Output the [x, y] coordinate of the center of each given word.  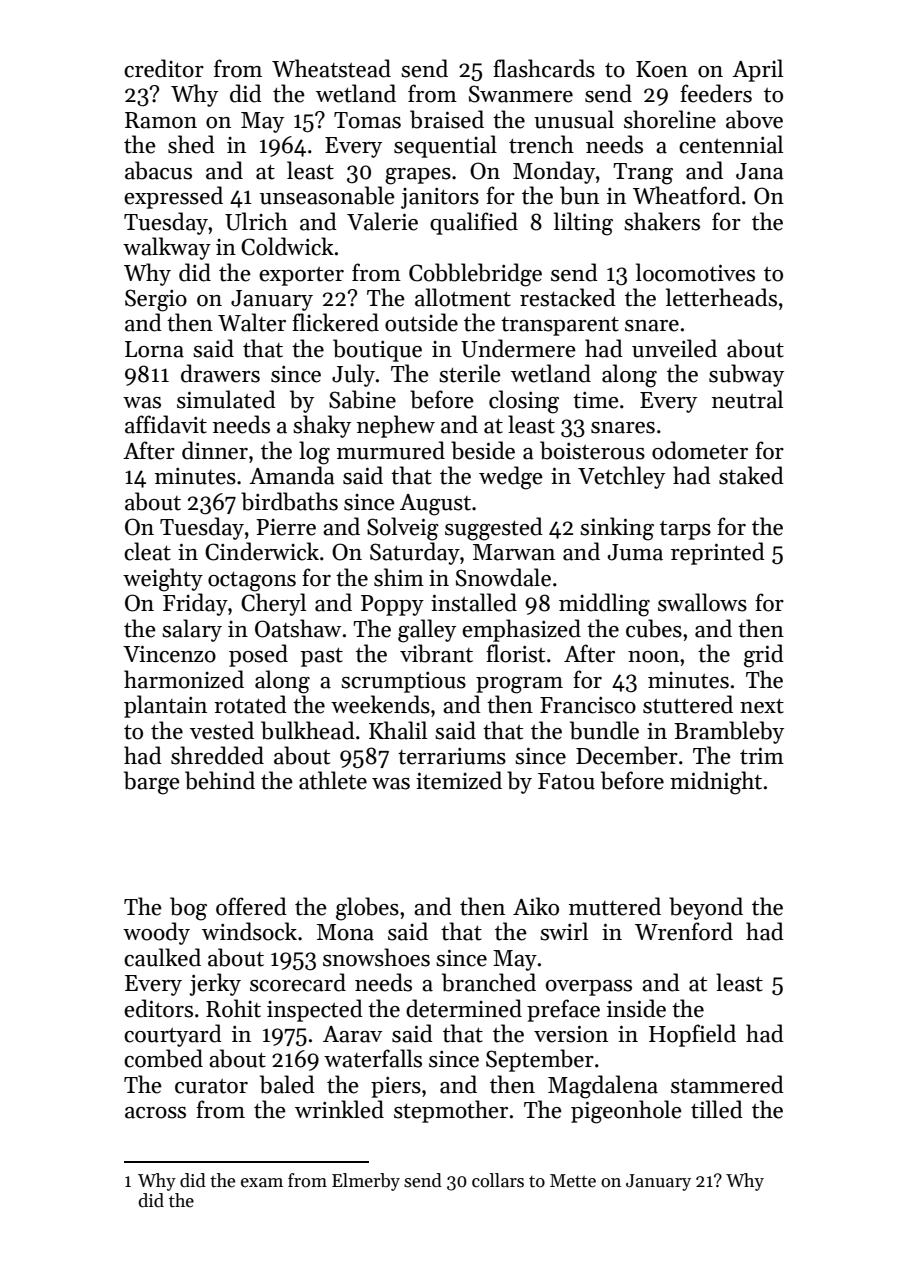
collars [498, 1180]
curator [211, 1086]
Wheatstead [331, 68]
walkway [167, 248]
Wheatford [687, 195]
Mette [573, 1181]
